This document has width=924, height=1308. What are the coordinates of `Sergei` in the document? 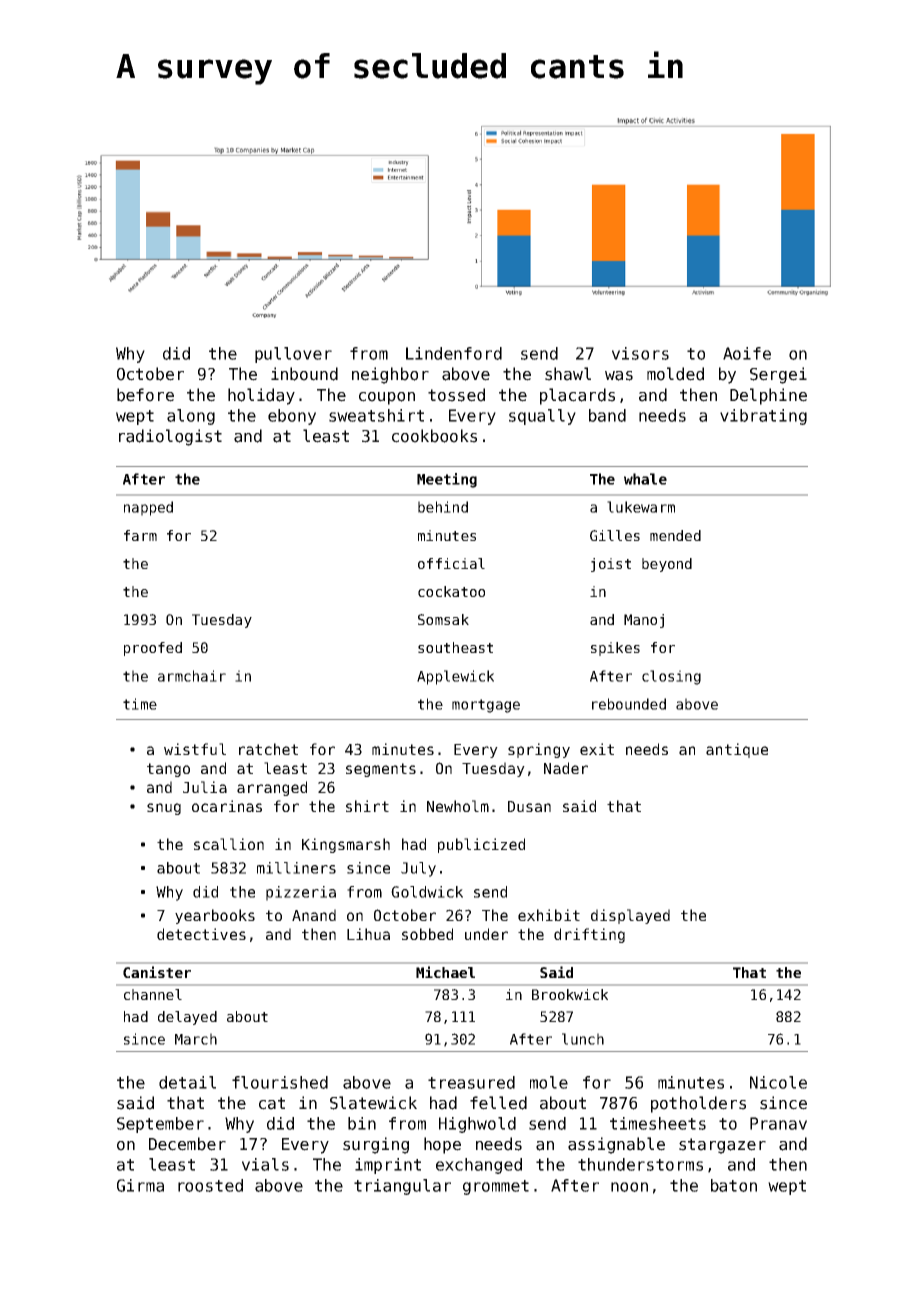 It's located at (778, 375).
